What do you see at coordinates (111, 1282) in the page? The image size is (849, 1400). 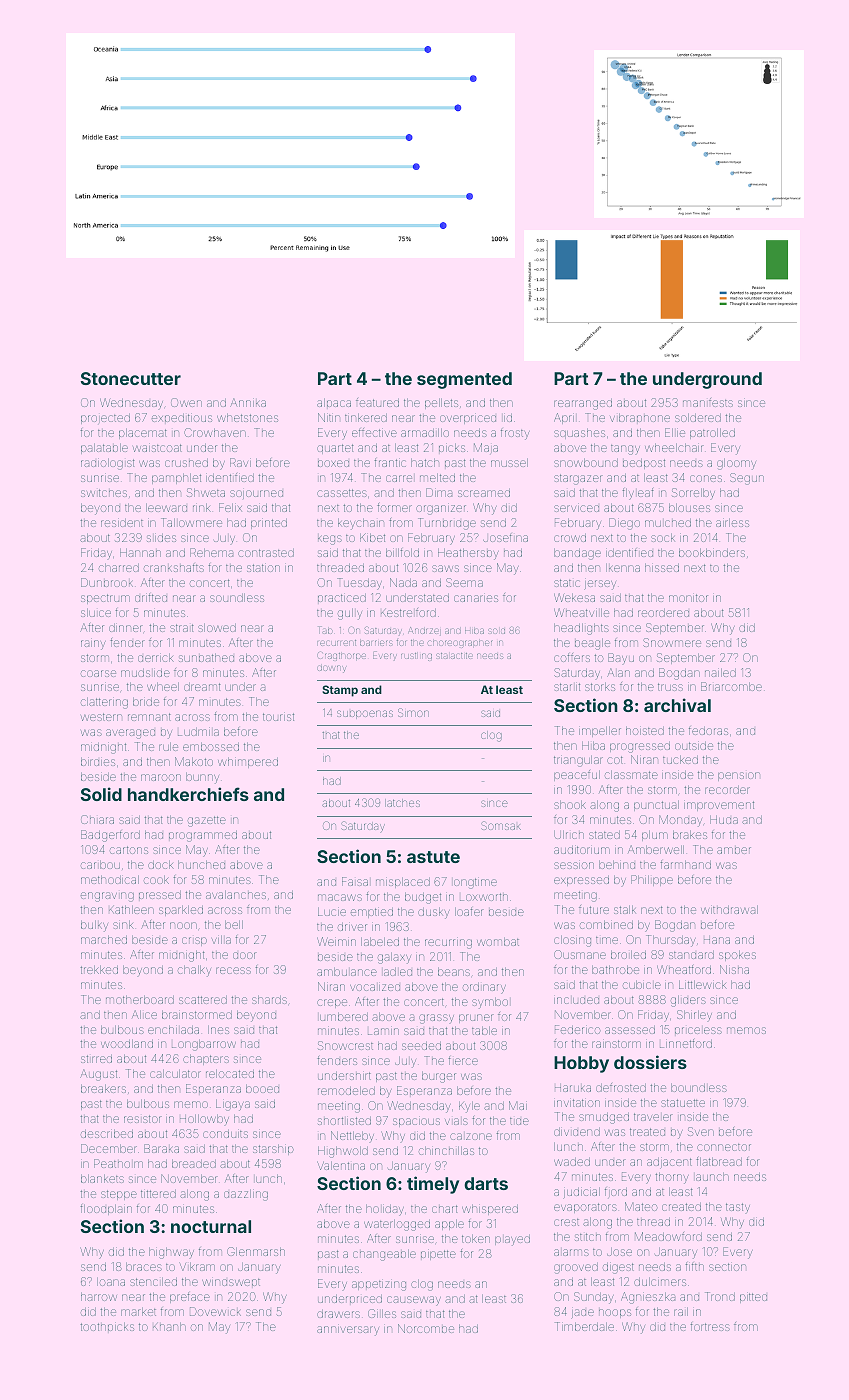 I see `Ioana` at bounding box center [111, 1282].
